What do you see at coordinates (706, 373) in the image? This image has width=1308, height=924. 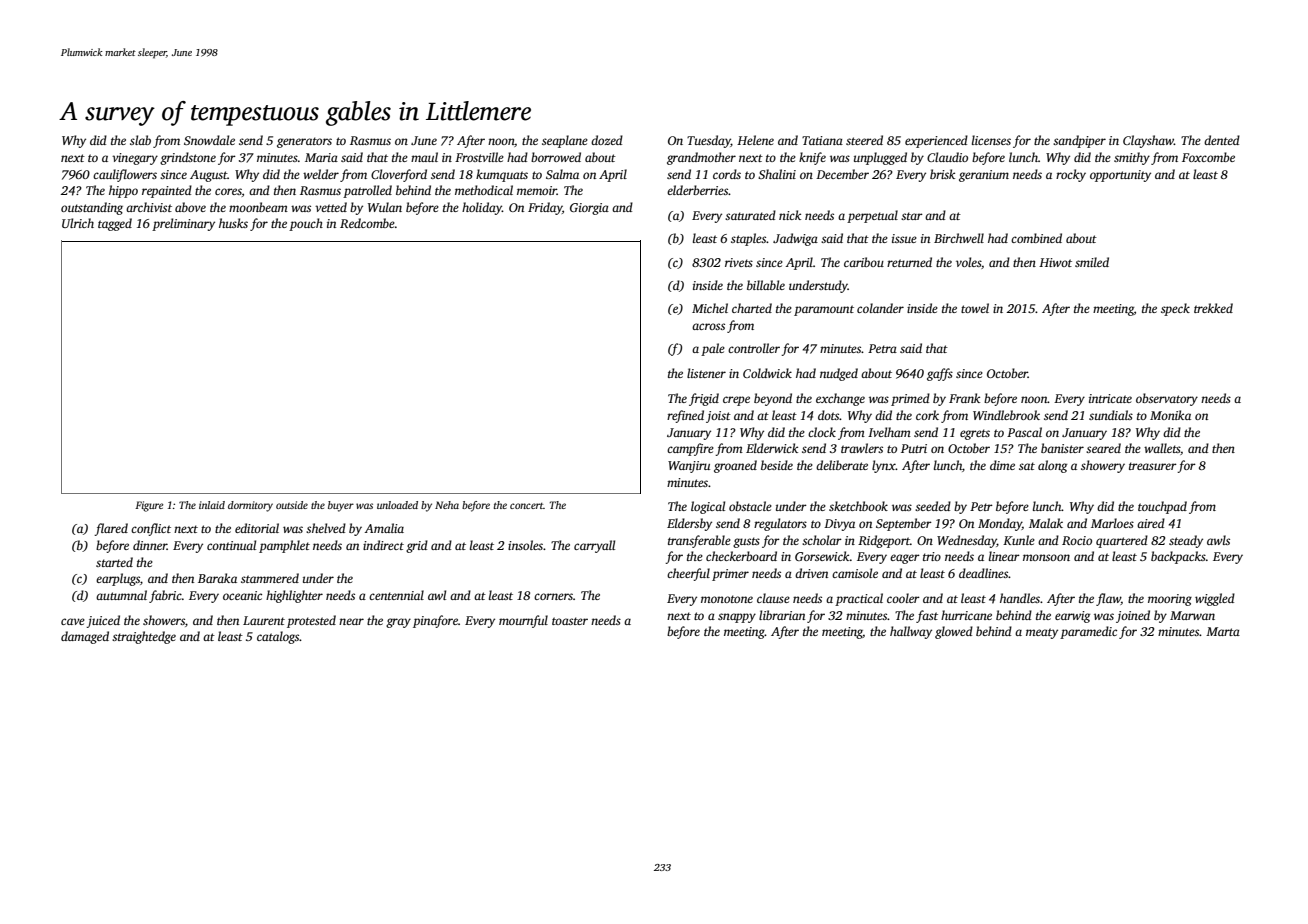 I see `listener` at bounding box center [706, 373].
